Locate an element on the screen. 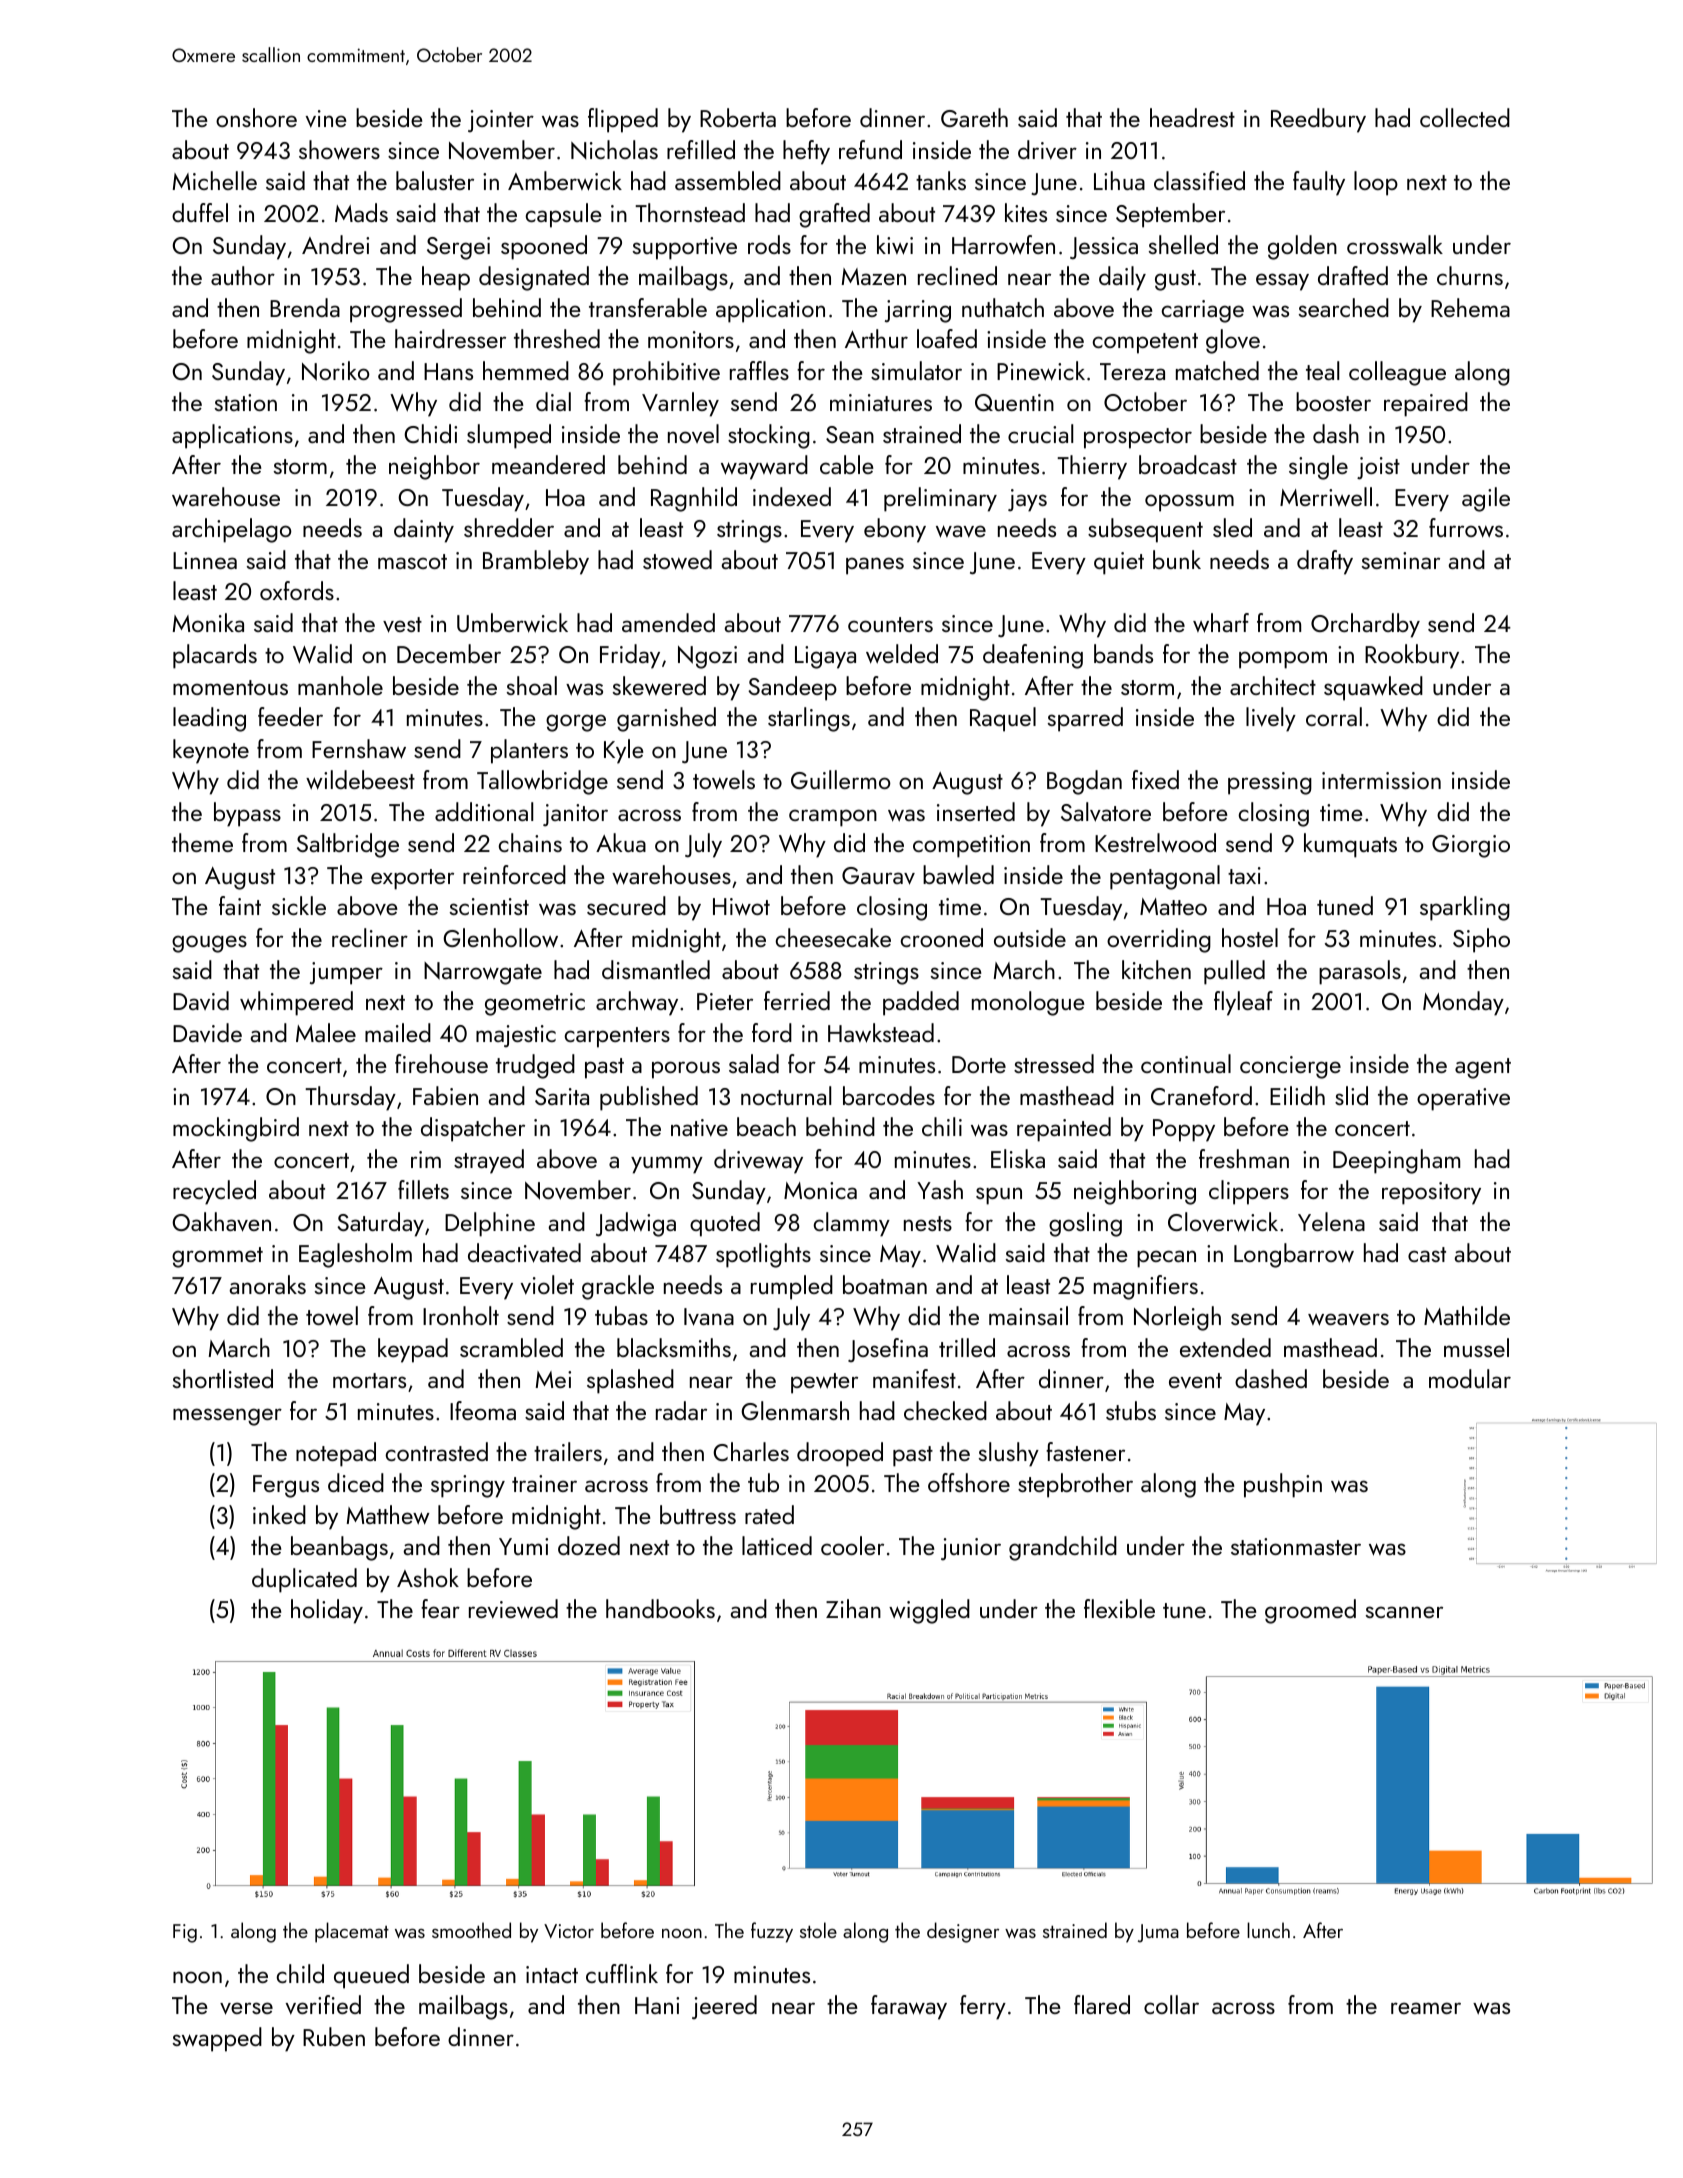 This screenshot has height=2178, width=1683. welded is located at coordinates (902, 654).
